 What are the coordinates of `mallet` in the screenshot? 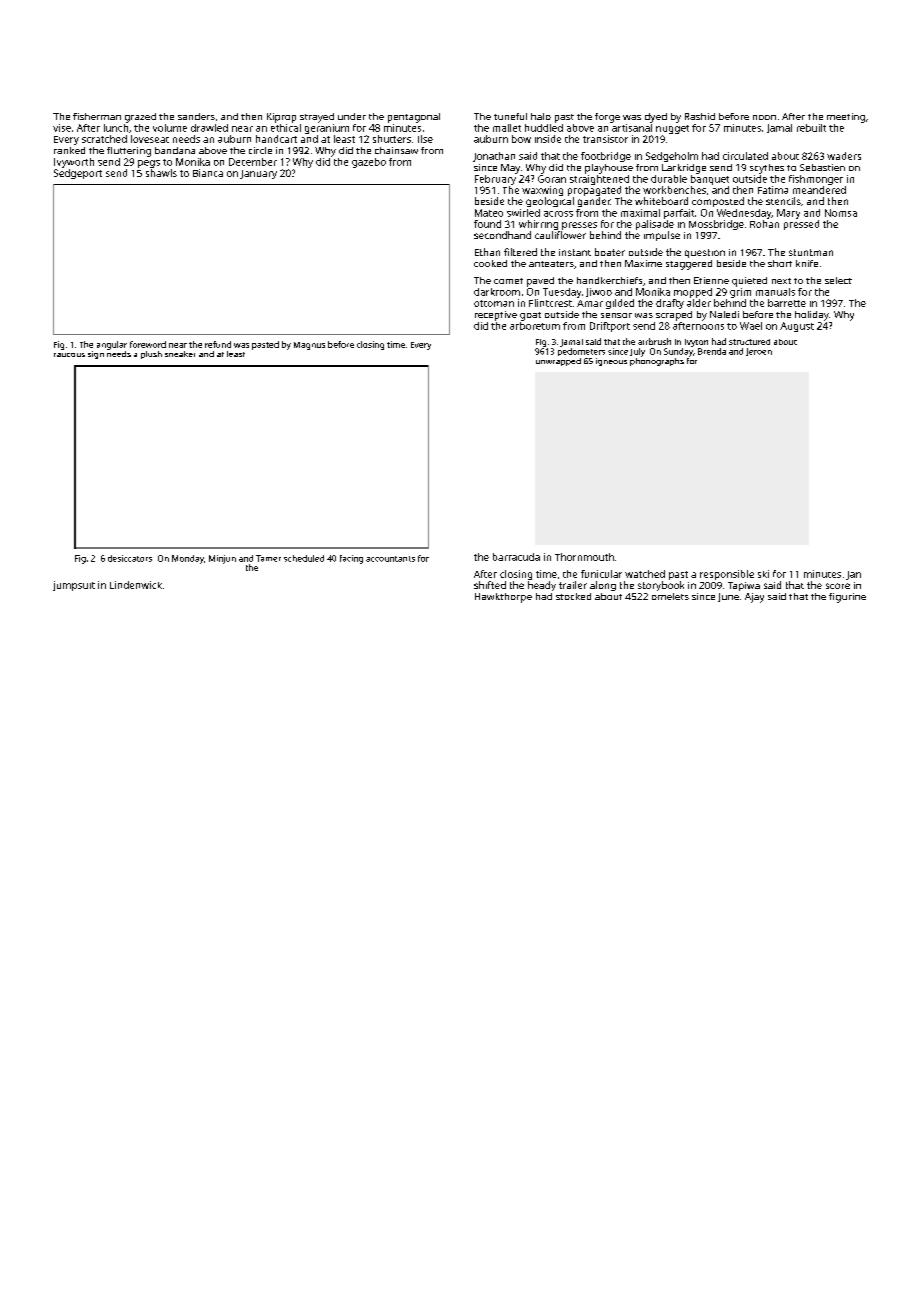 It's located at (507, 128).
